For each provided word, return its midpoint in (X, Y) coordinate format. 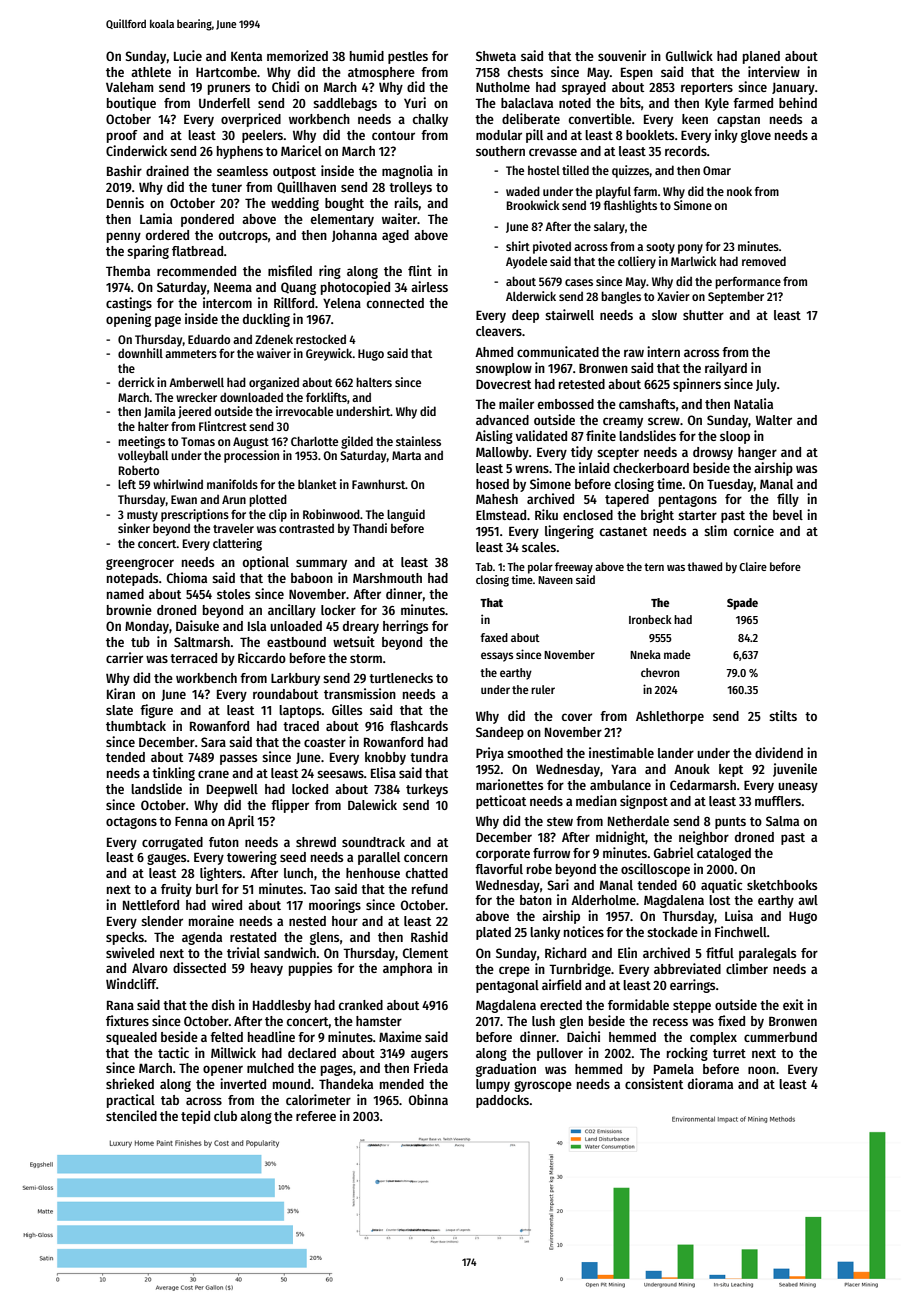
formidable (638, 1004)
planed (761, 57)
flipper (290, 806)
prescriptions (195, 515)
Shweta (496, 56)
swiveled (130, 952)
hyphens (240, 152)
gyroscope (543, 1086)
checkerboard (651, 468)
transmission (360, 693)
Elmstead (501, 515)
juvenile (795, 770)
